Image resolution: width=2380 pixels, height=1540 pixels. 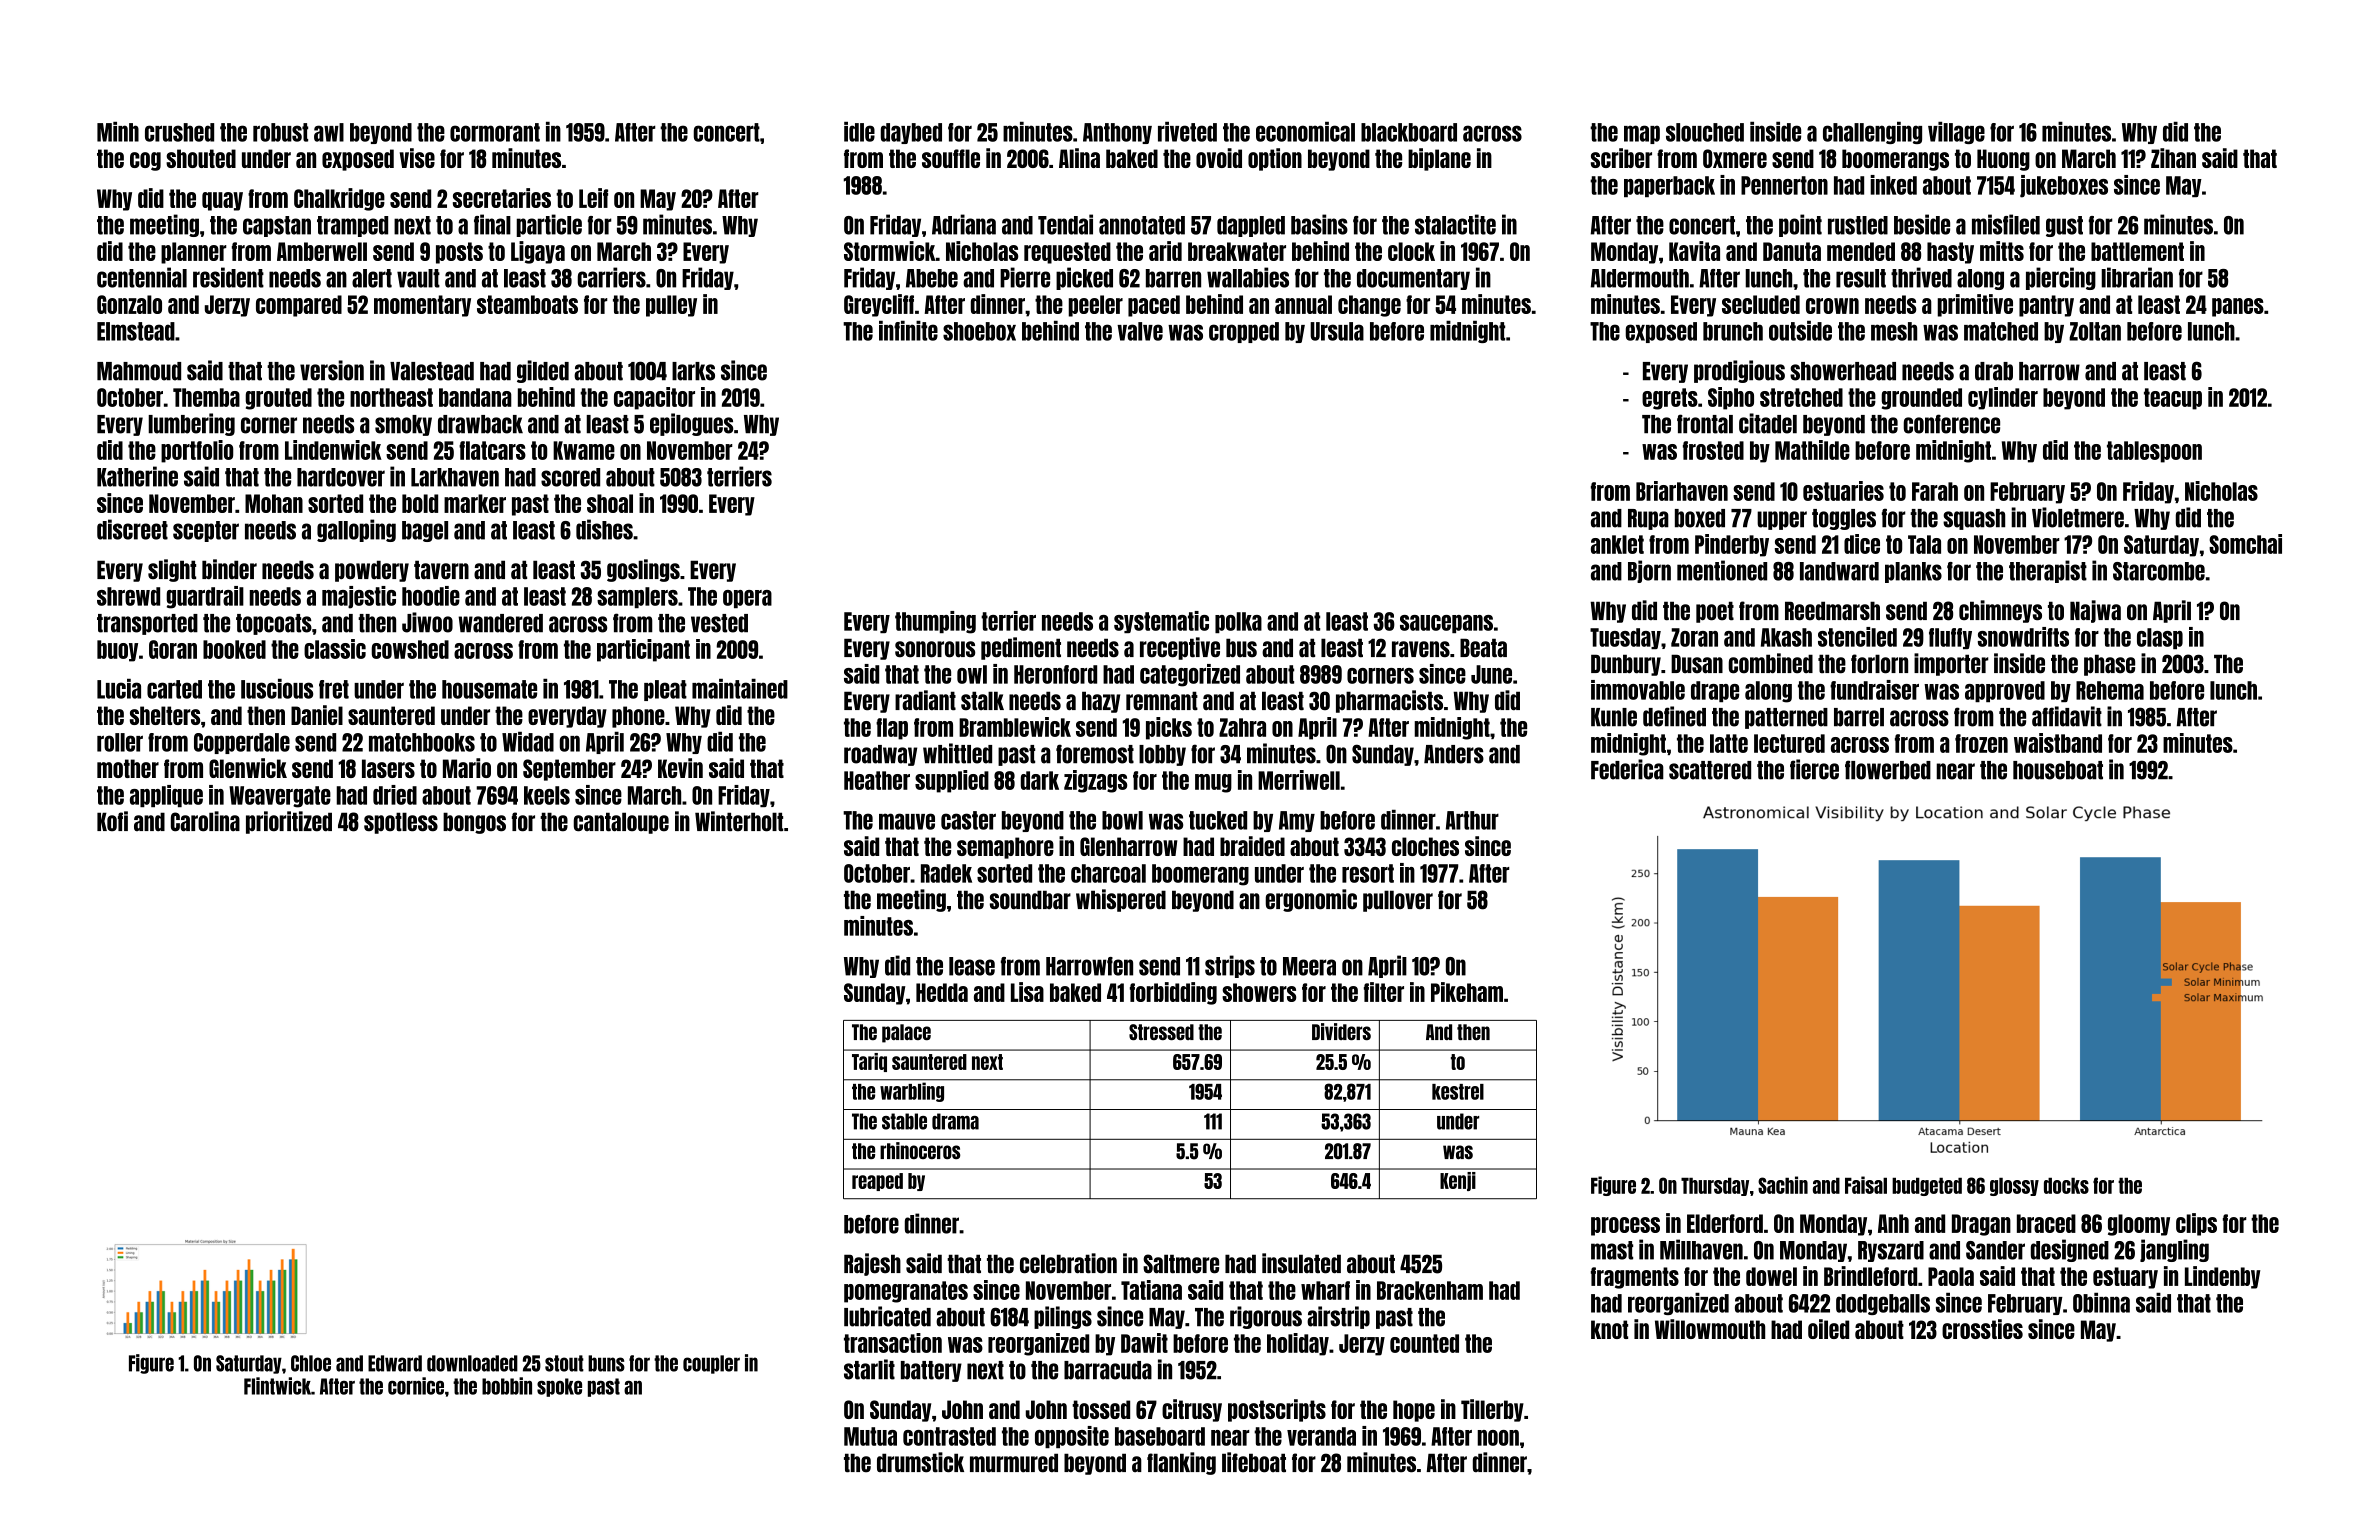 I want to click on Zihan, so click(x=2173, y=158).
